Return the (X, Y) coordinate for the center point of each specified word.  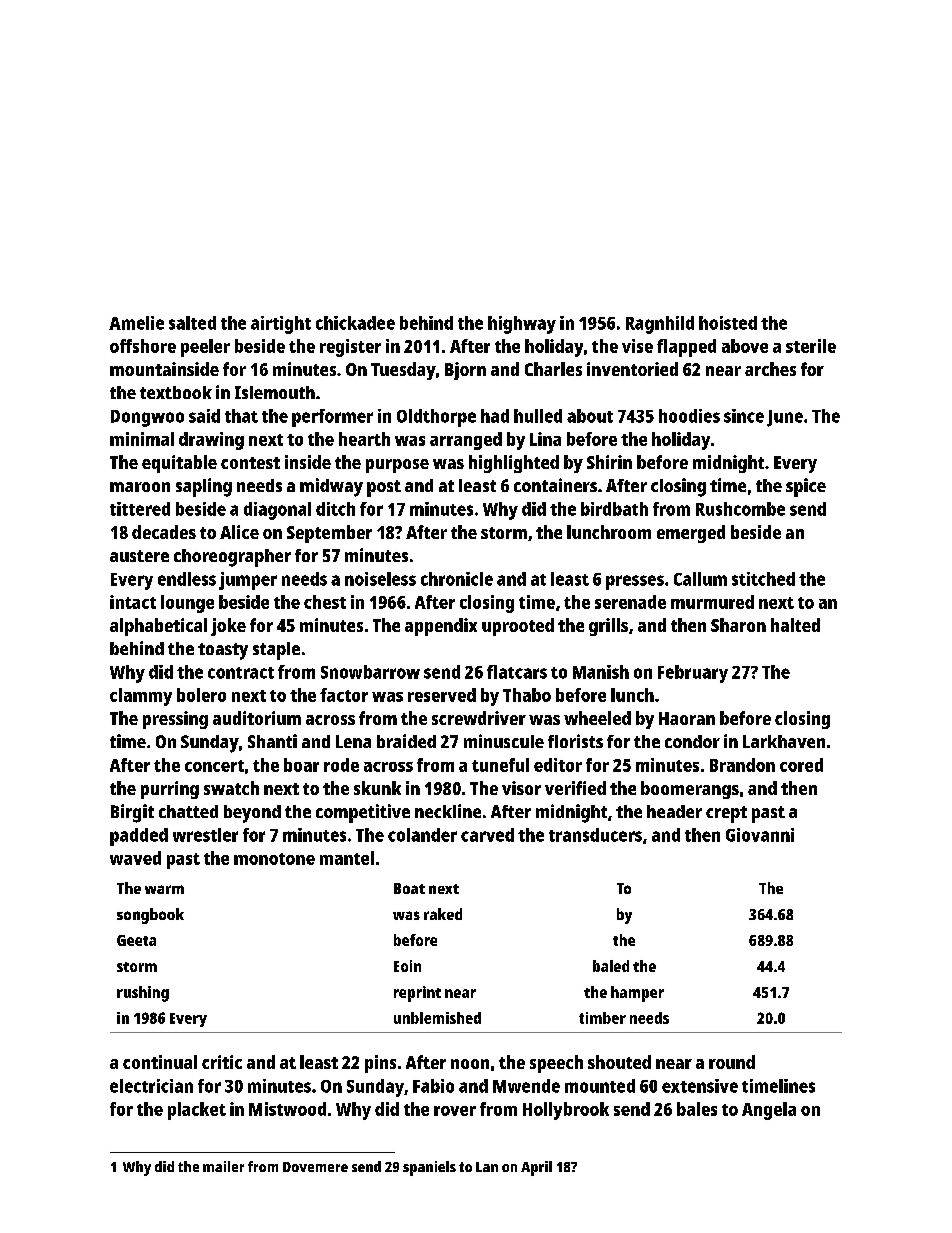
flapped (686, 348)
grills (608, 627)
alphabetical (158, 627)
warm (164, 889)
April (536, 1168)
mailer (223, 1166)
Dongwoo (147, 418)
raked (443, 914)
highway (522, 325)
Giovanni (760, 835)
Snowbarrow (370, 672)
